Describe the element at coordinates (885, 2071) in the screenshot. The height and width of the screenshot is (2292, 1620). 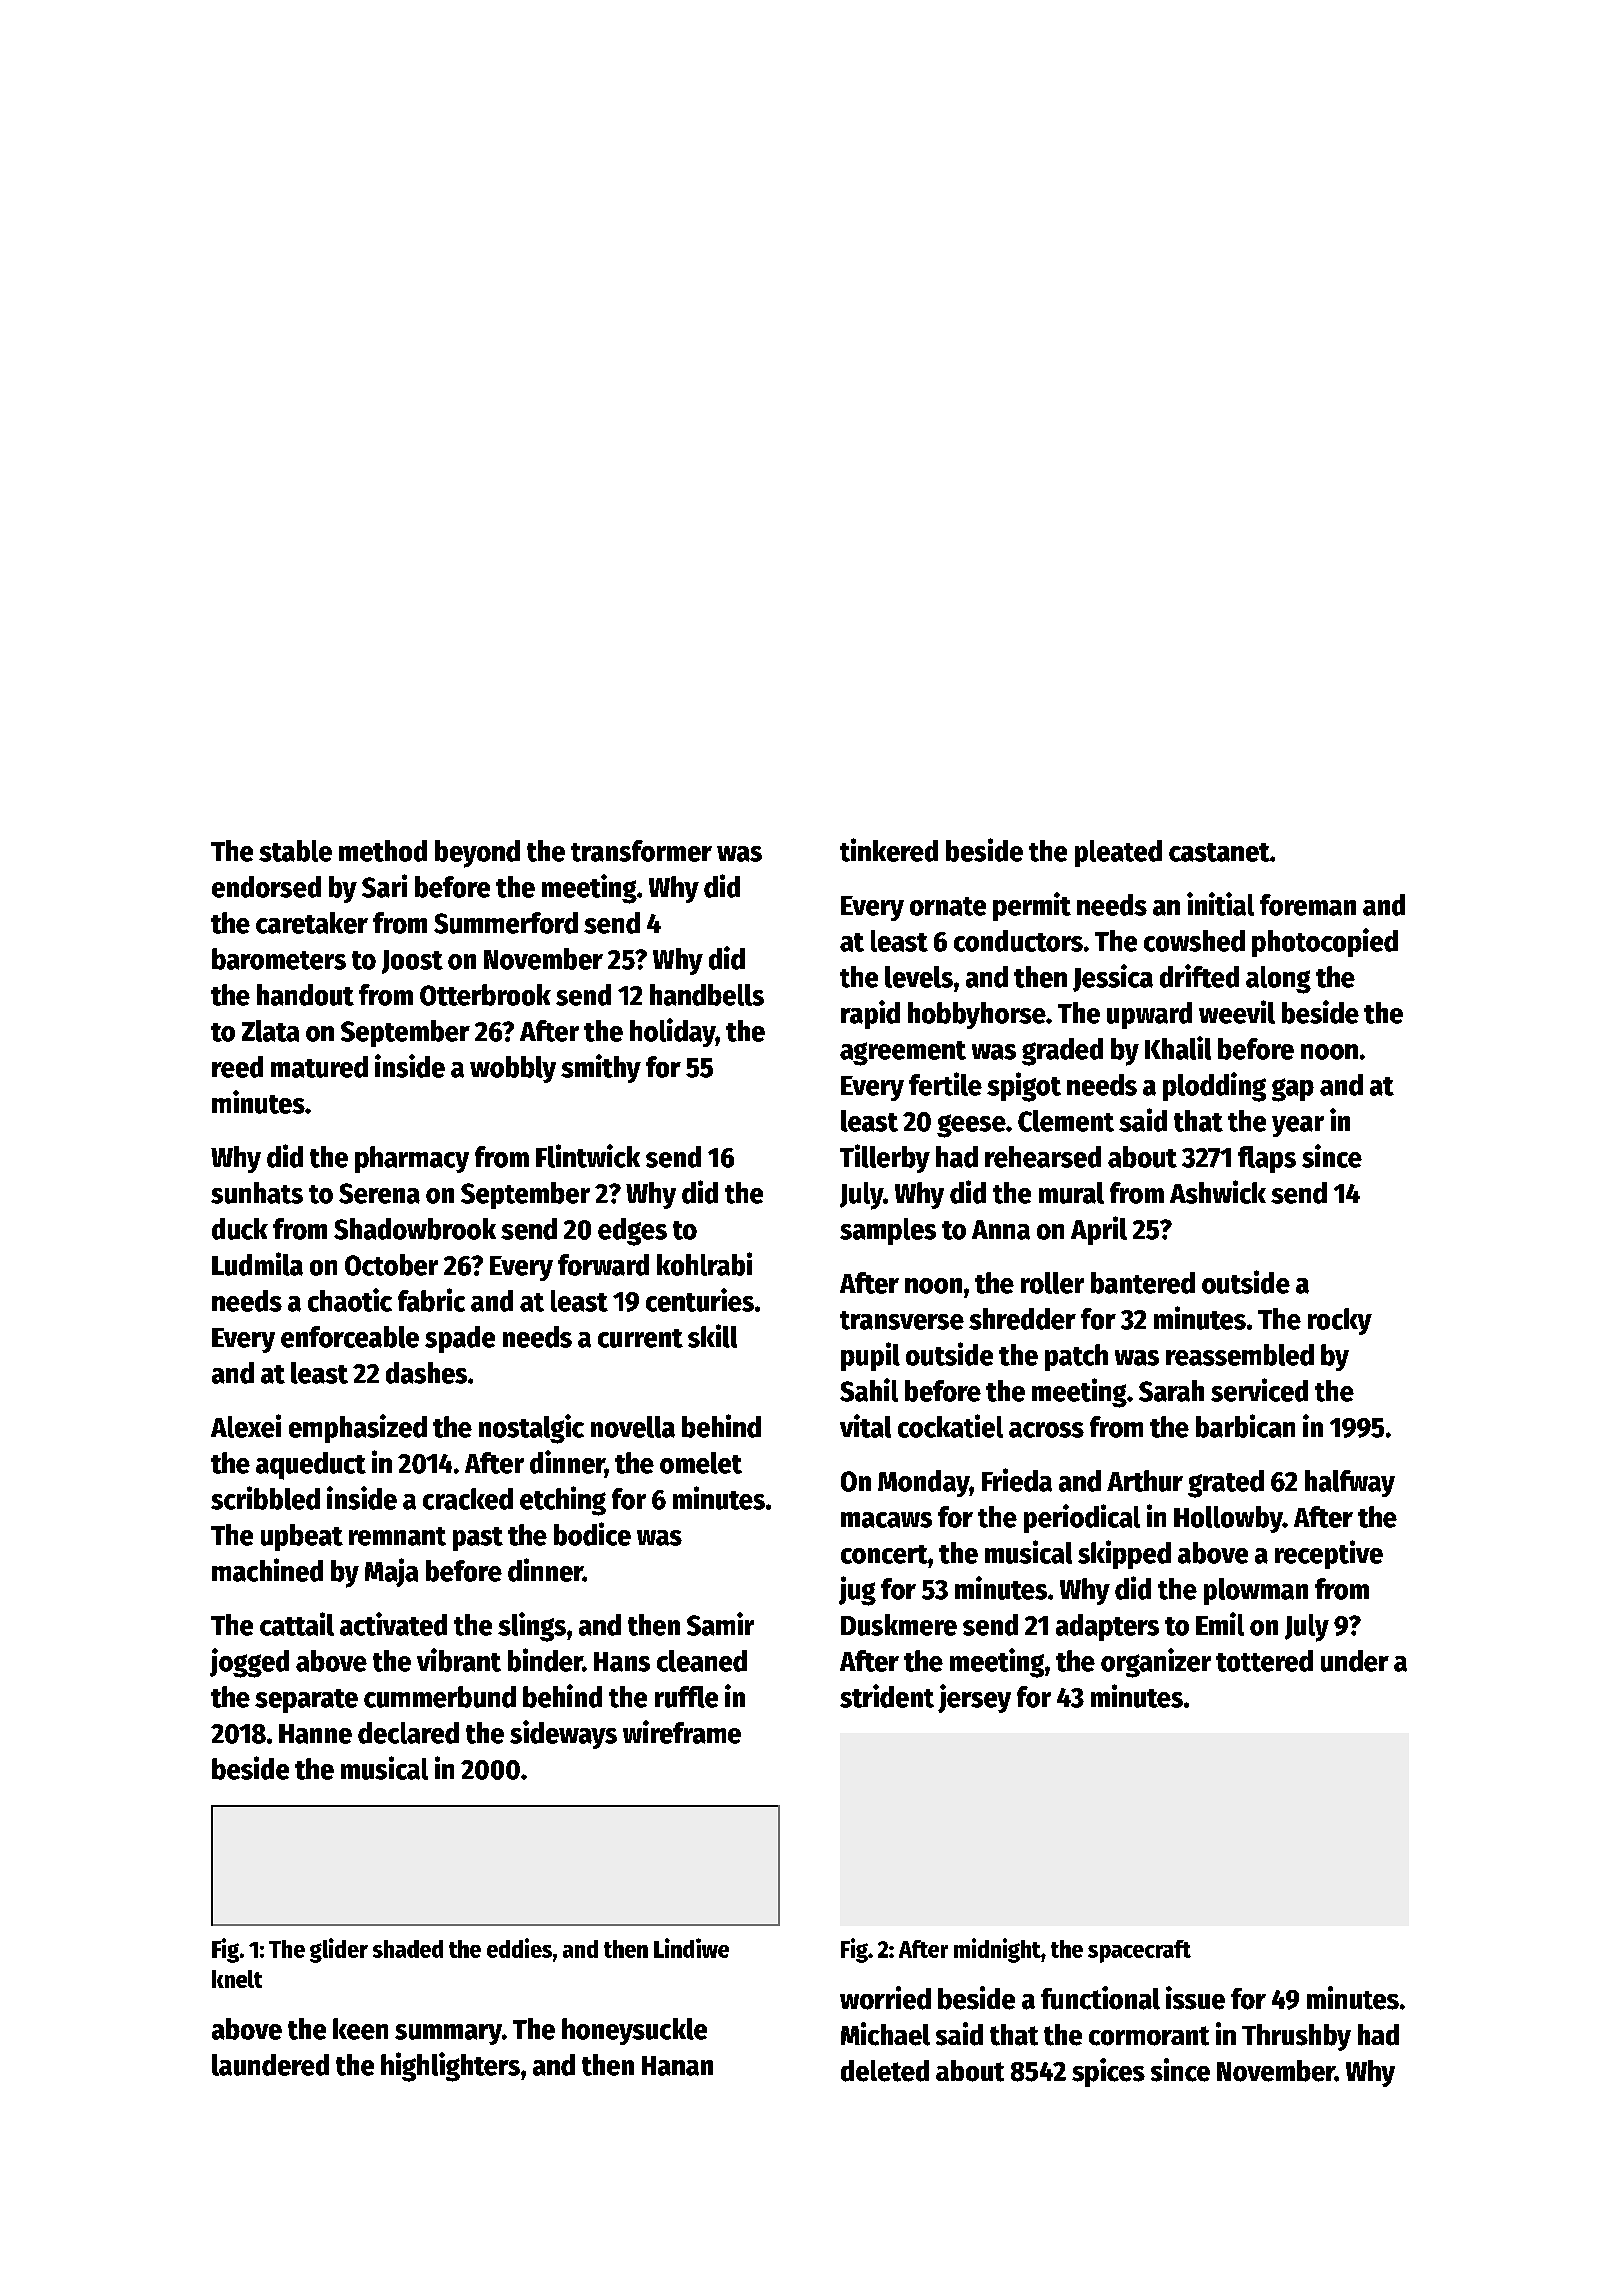
I see `deleted` at that location.
